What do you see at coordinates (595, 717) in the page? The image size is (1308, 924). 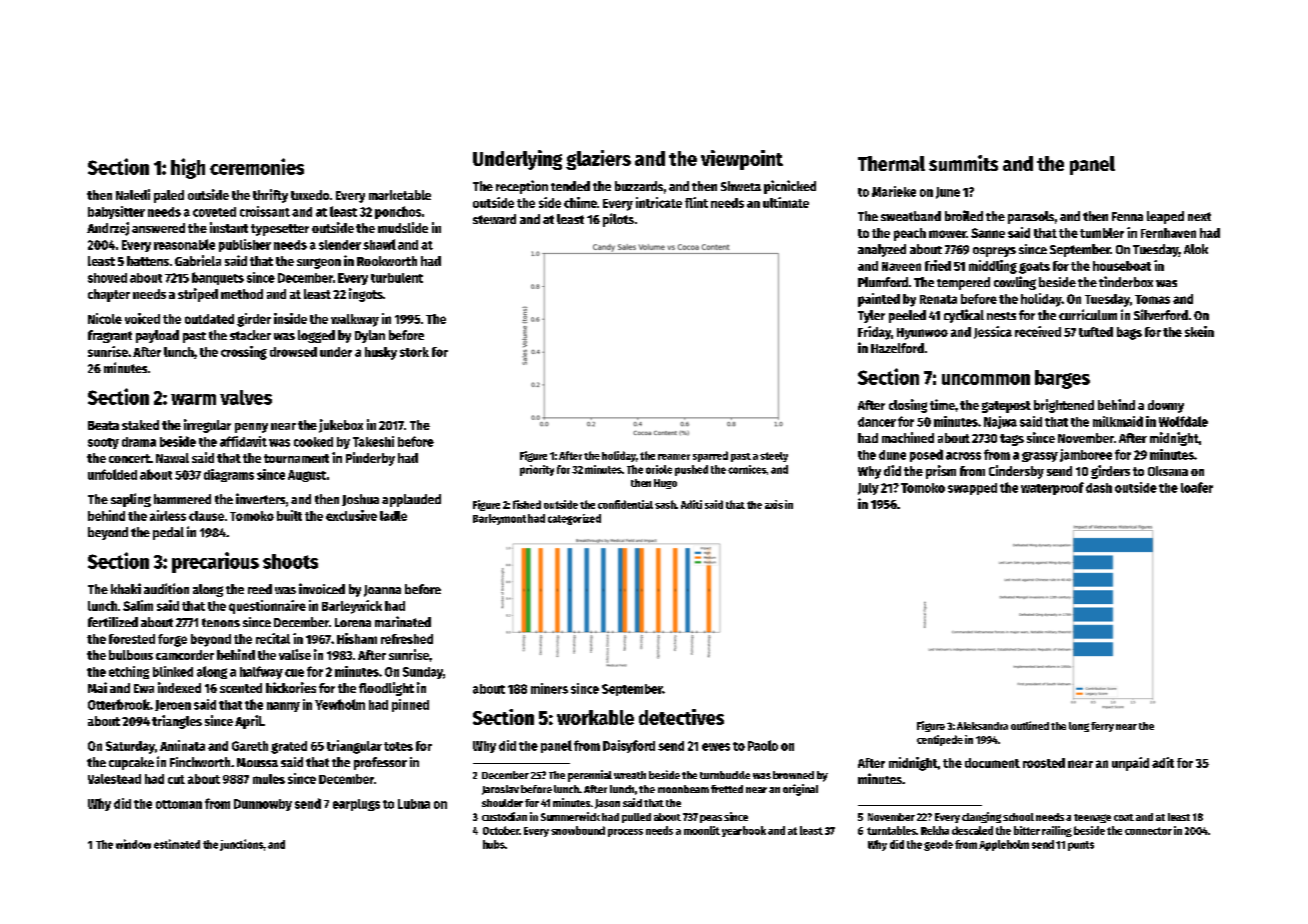 I see `workable` at bounding box center [595, 717].
